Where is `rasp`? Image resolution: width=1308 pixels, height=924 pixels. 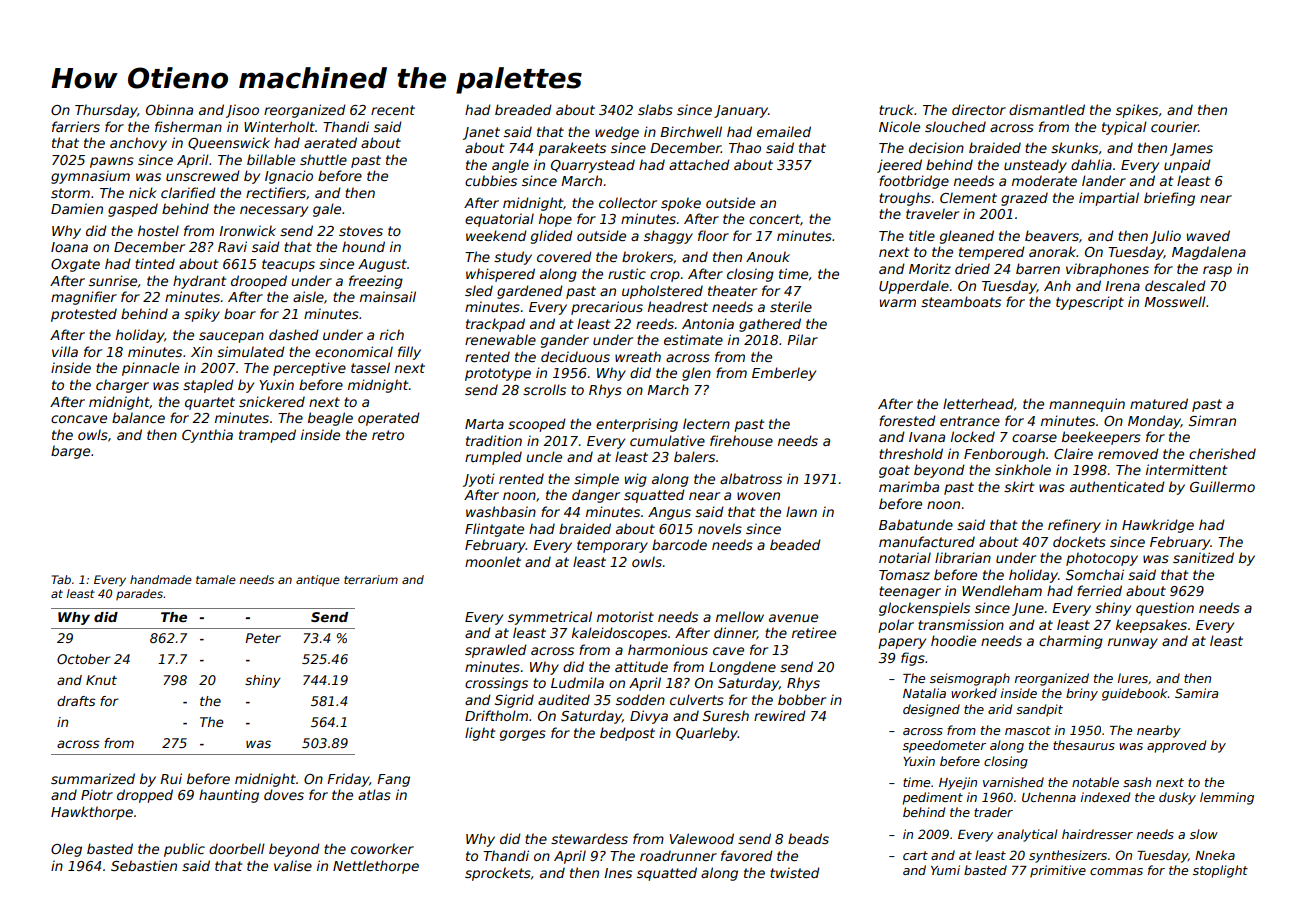
rasp is located at coordinates (1217, 271).
